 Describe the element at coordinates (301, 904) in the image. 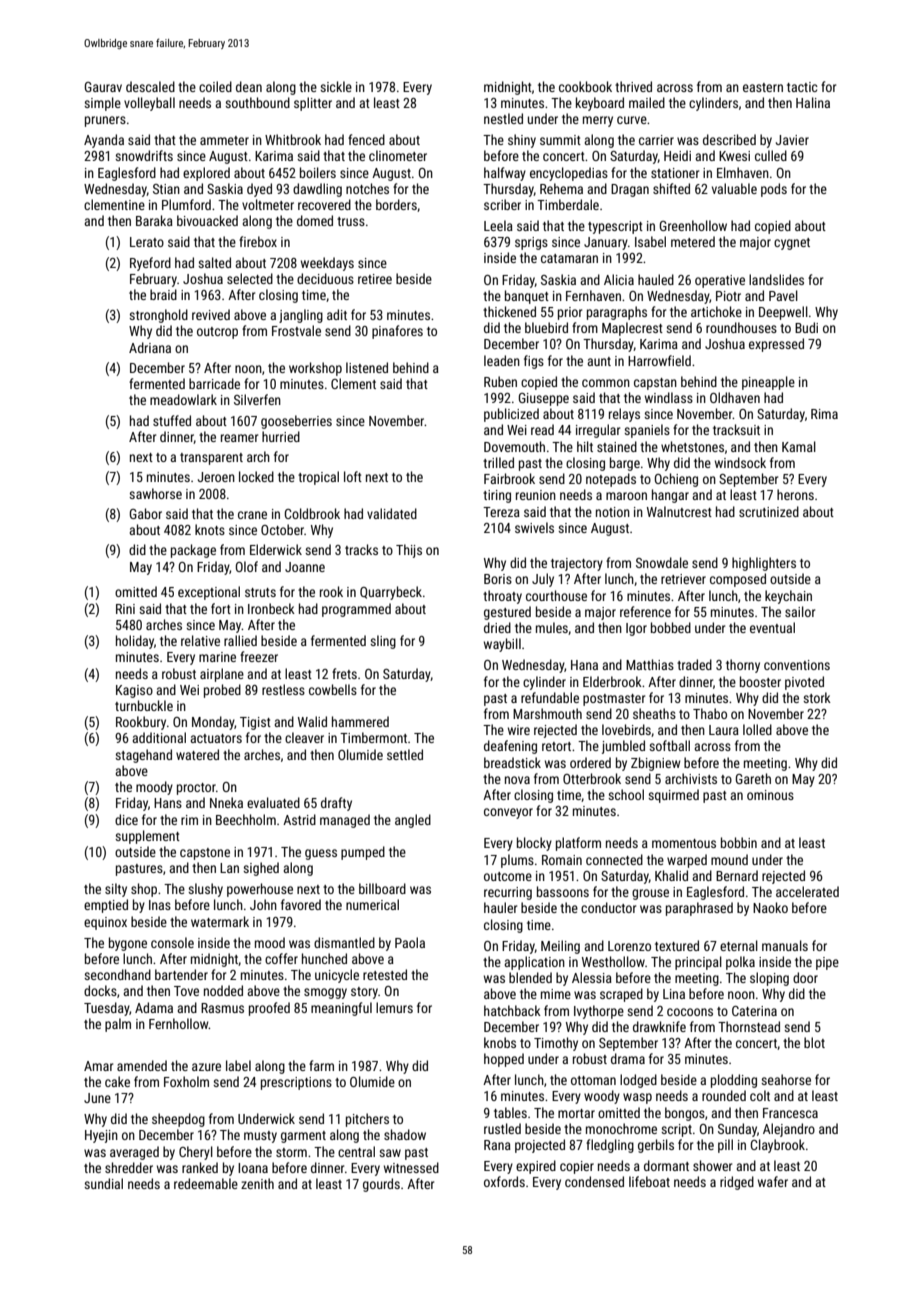

I see `favored` at that location.
